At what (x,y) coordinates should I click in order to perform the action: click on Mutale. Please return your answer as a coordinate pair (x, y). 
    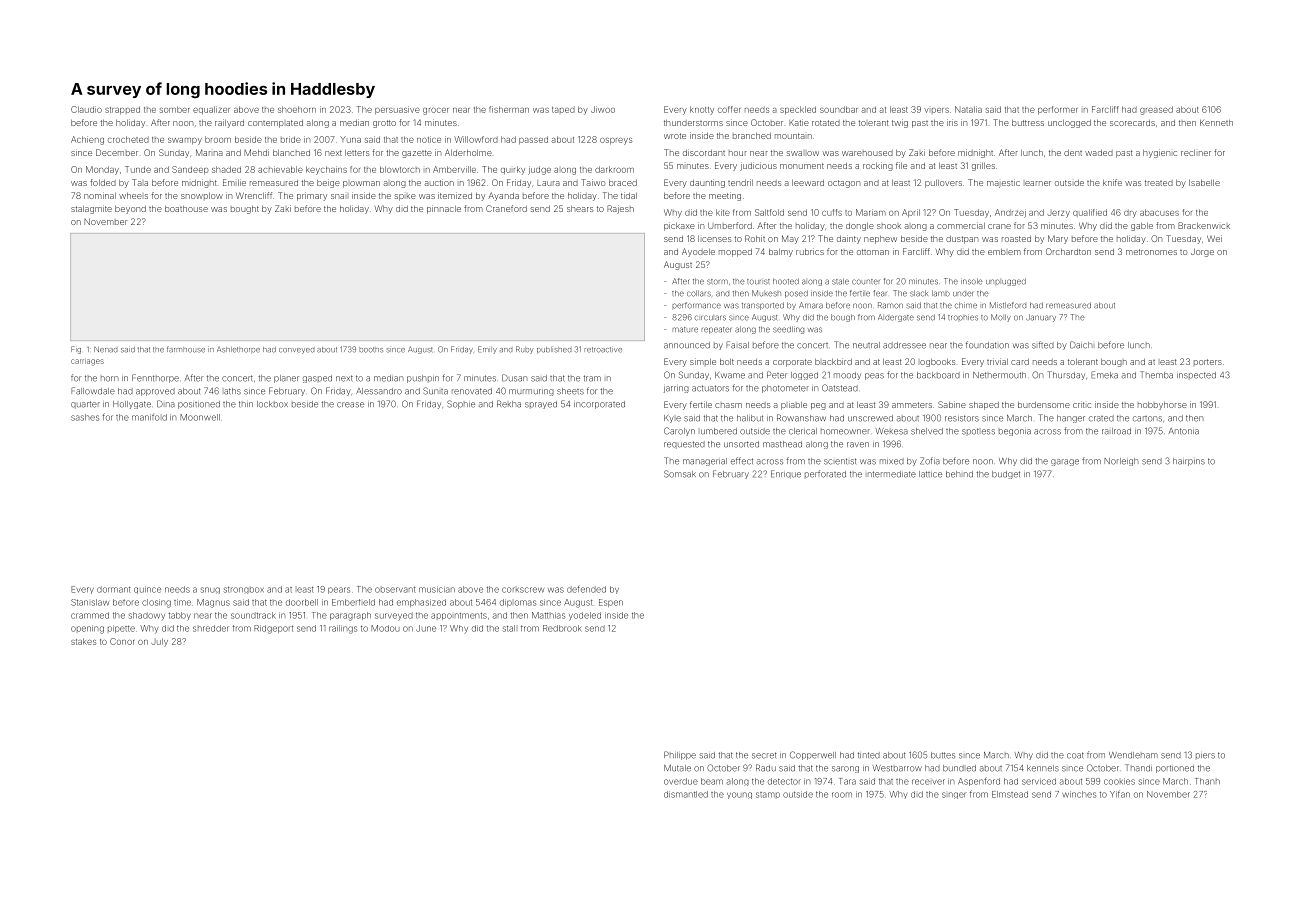
    Looking at the image, I should click on (677, 768).
